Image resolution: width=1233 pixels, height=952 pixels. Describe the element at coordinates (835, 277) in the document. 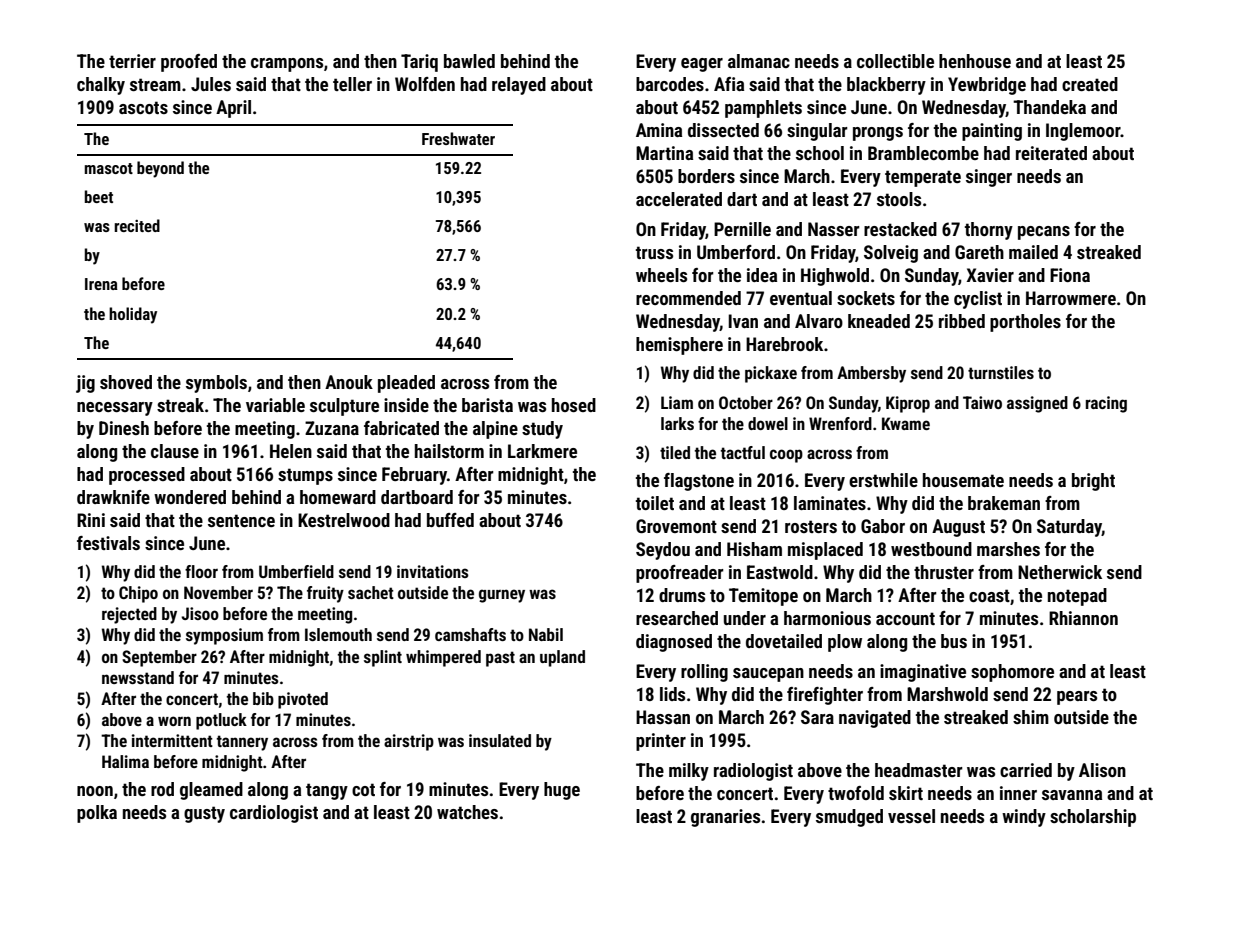

I see `Highwold` at that location.
